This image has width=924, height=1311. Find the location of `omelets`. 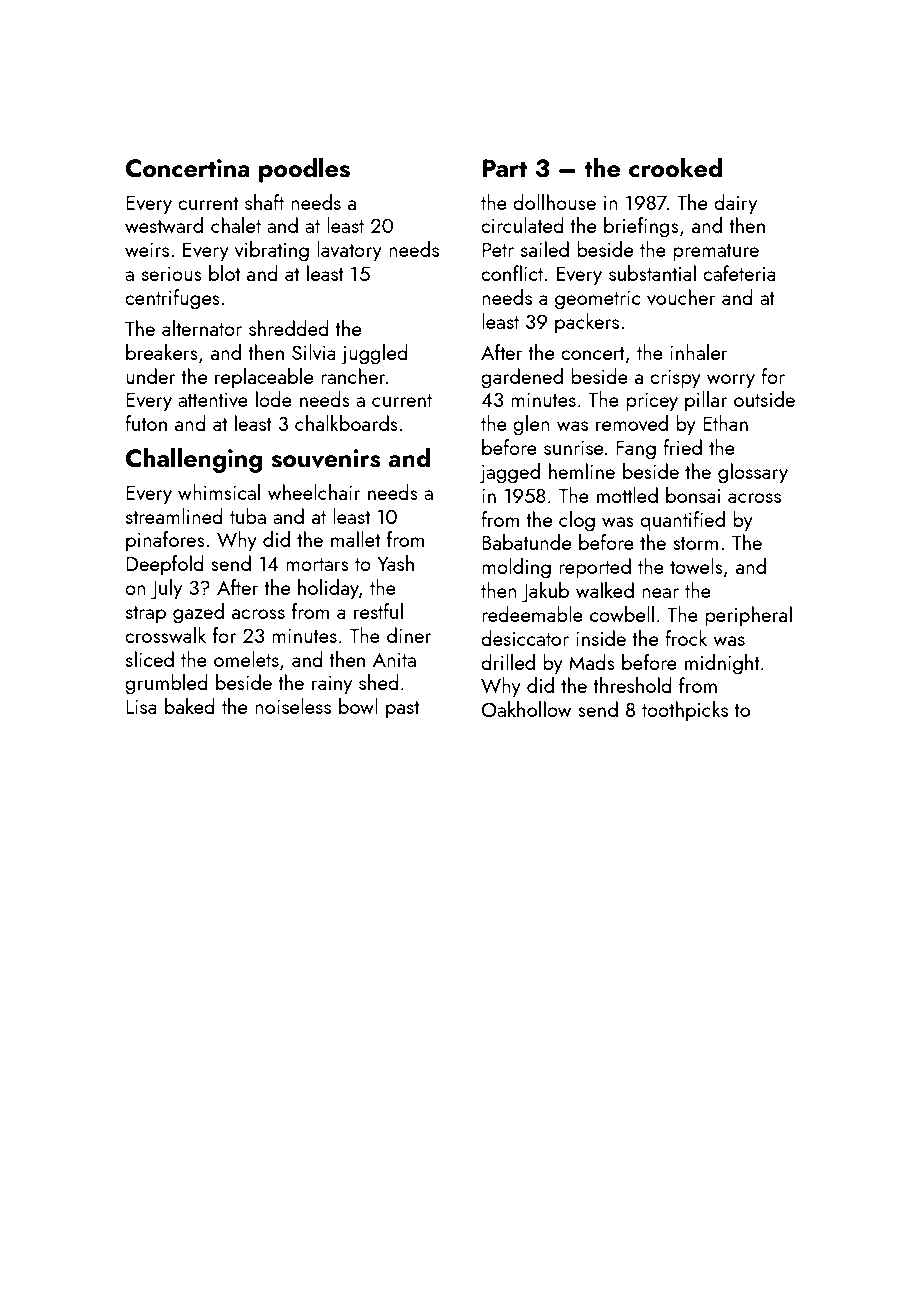

omelets is located at coordinates (246, 659).
